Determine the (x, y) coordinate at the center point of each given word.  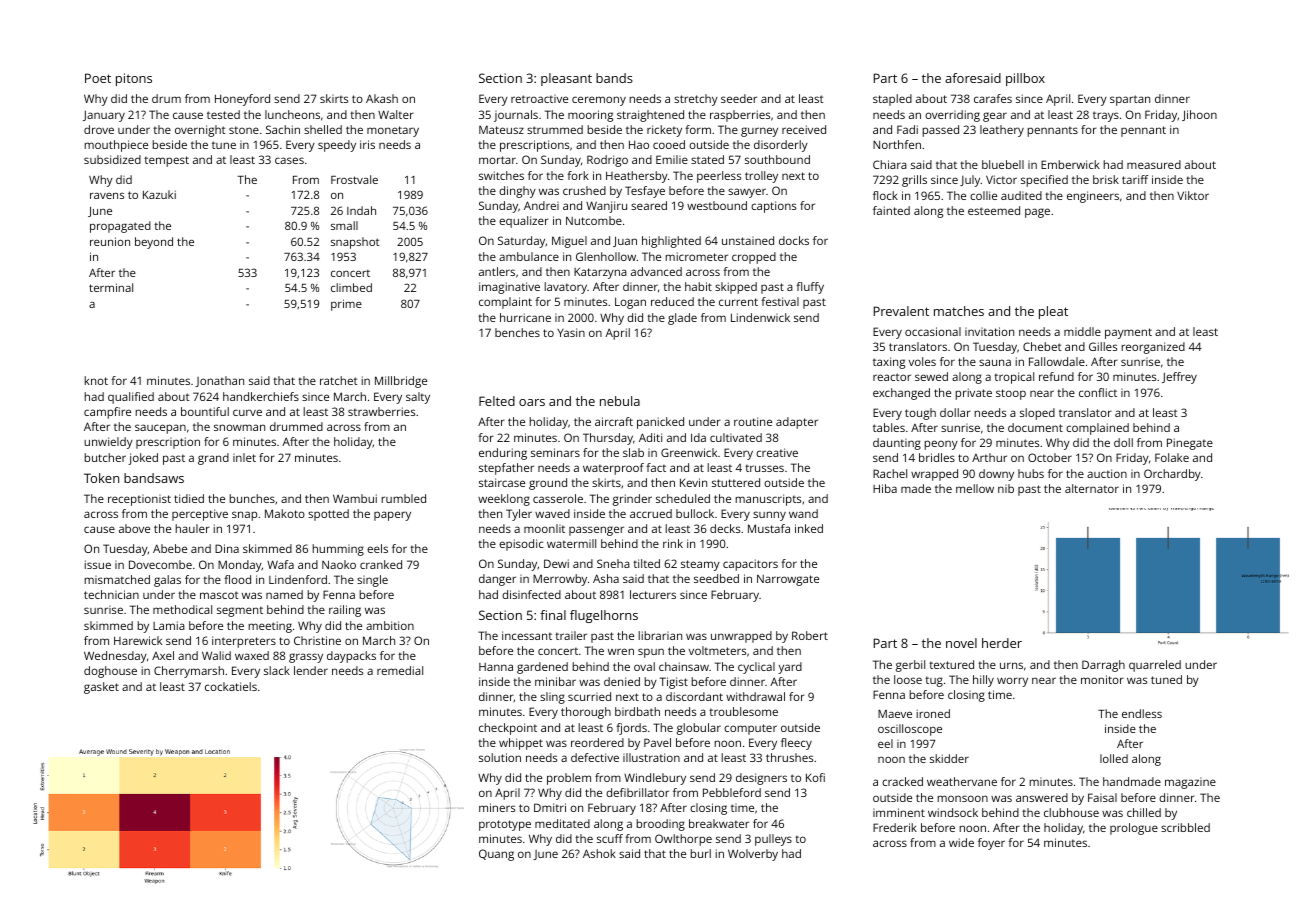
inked (809, 528)
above (134, 528)
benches (517, 332)
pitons (134, 79)
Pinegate (1190, 444)
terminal (111, 287)
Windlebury (655, 779)
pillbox (1025, 79)
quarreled (1155, 666)
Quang (496, 855)
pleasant (566, 79)
